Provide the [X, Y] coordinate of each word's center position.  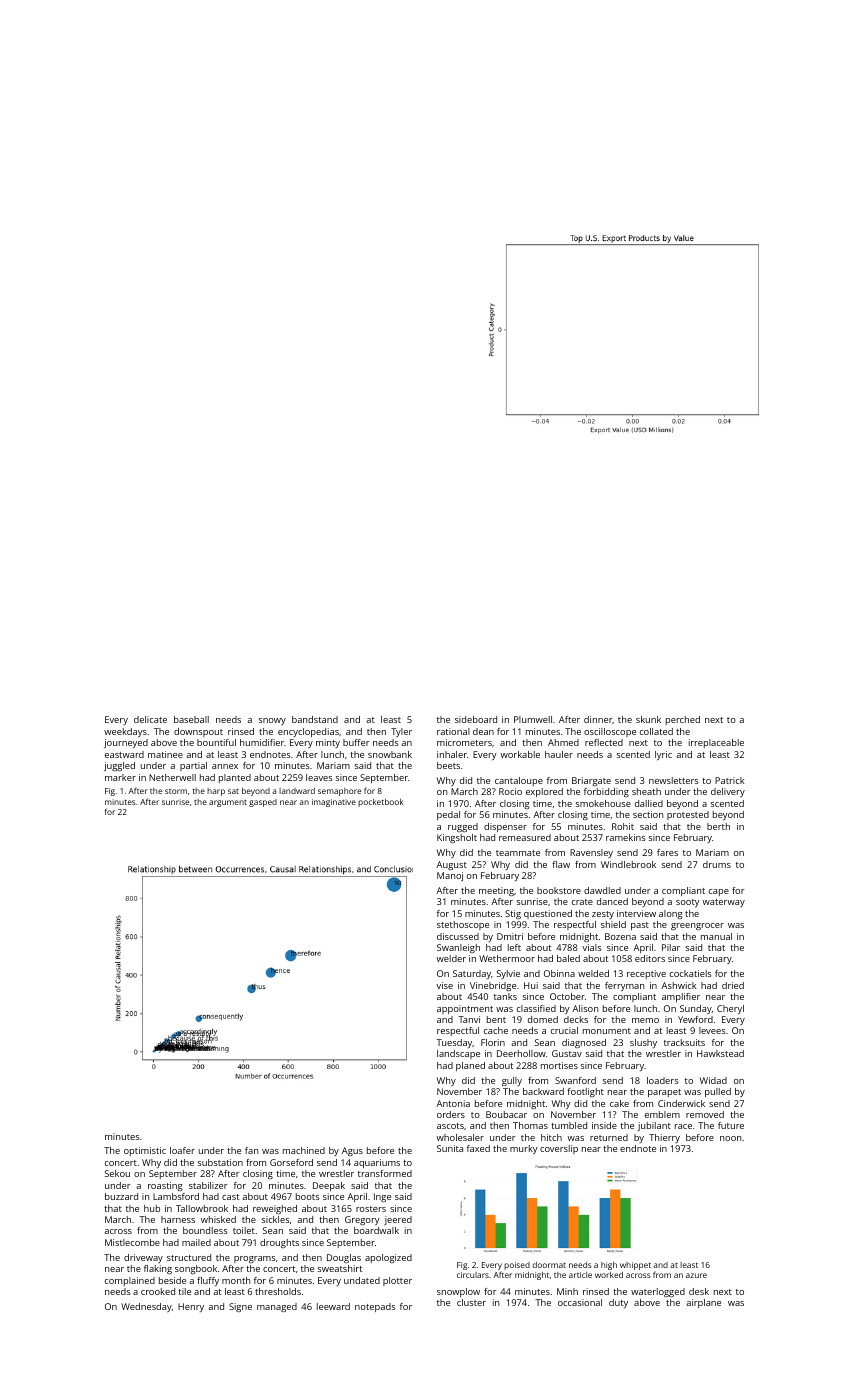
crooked [158, 1291]
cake [619, 1103]
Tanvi [469, 1019]
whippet [635, 1266]
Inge [382, 1197]
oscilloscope [610, 732]
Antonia [453, 1103]
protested [688, 815]
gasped [263, 803]
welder [451, 958]
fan [251, 1150]
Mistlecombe [132, 1242]
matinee [165, 754]
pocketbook [380, 803]
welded [593, 973]
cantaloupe [519, 781]
